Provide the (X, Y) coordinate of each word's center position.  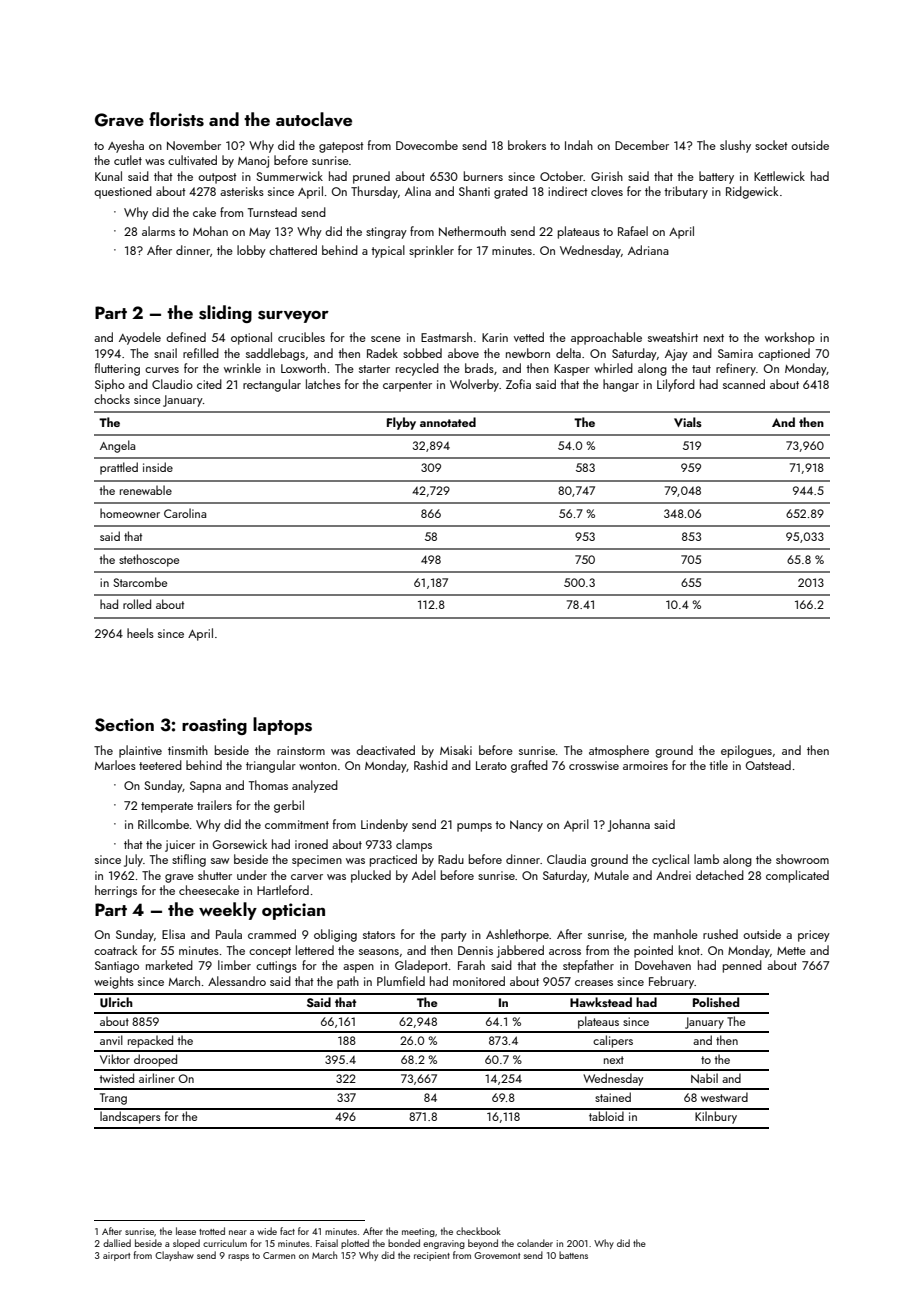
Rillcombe (163, 824)
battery (716, 177)
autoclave (314, 119)
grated (511, 192)
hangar (621, 385)
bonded (404, 1243)
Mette (791, 951)
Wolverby (474, 385)
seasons (379, 952)
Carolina (185, 513)
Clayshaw (174, 1256)
